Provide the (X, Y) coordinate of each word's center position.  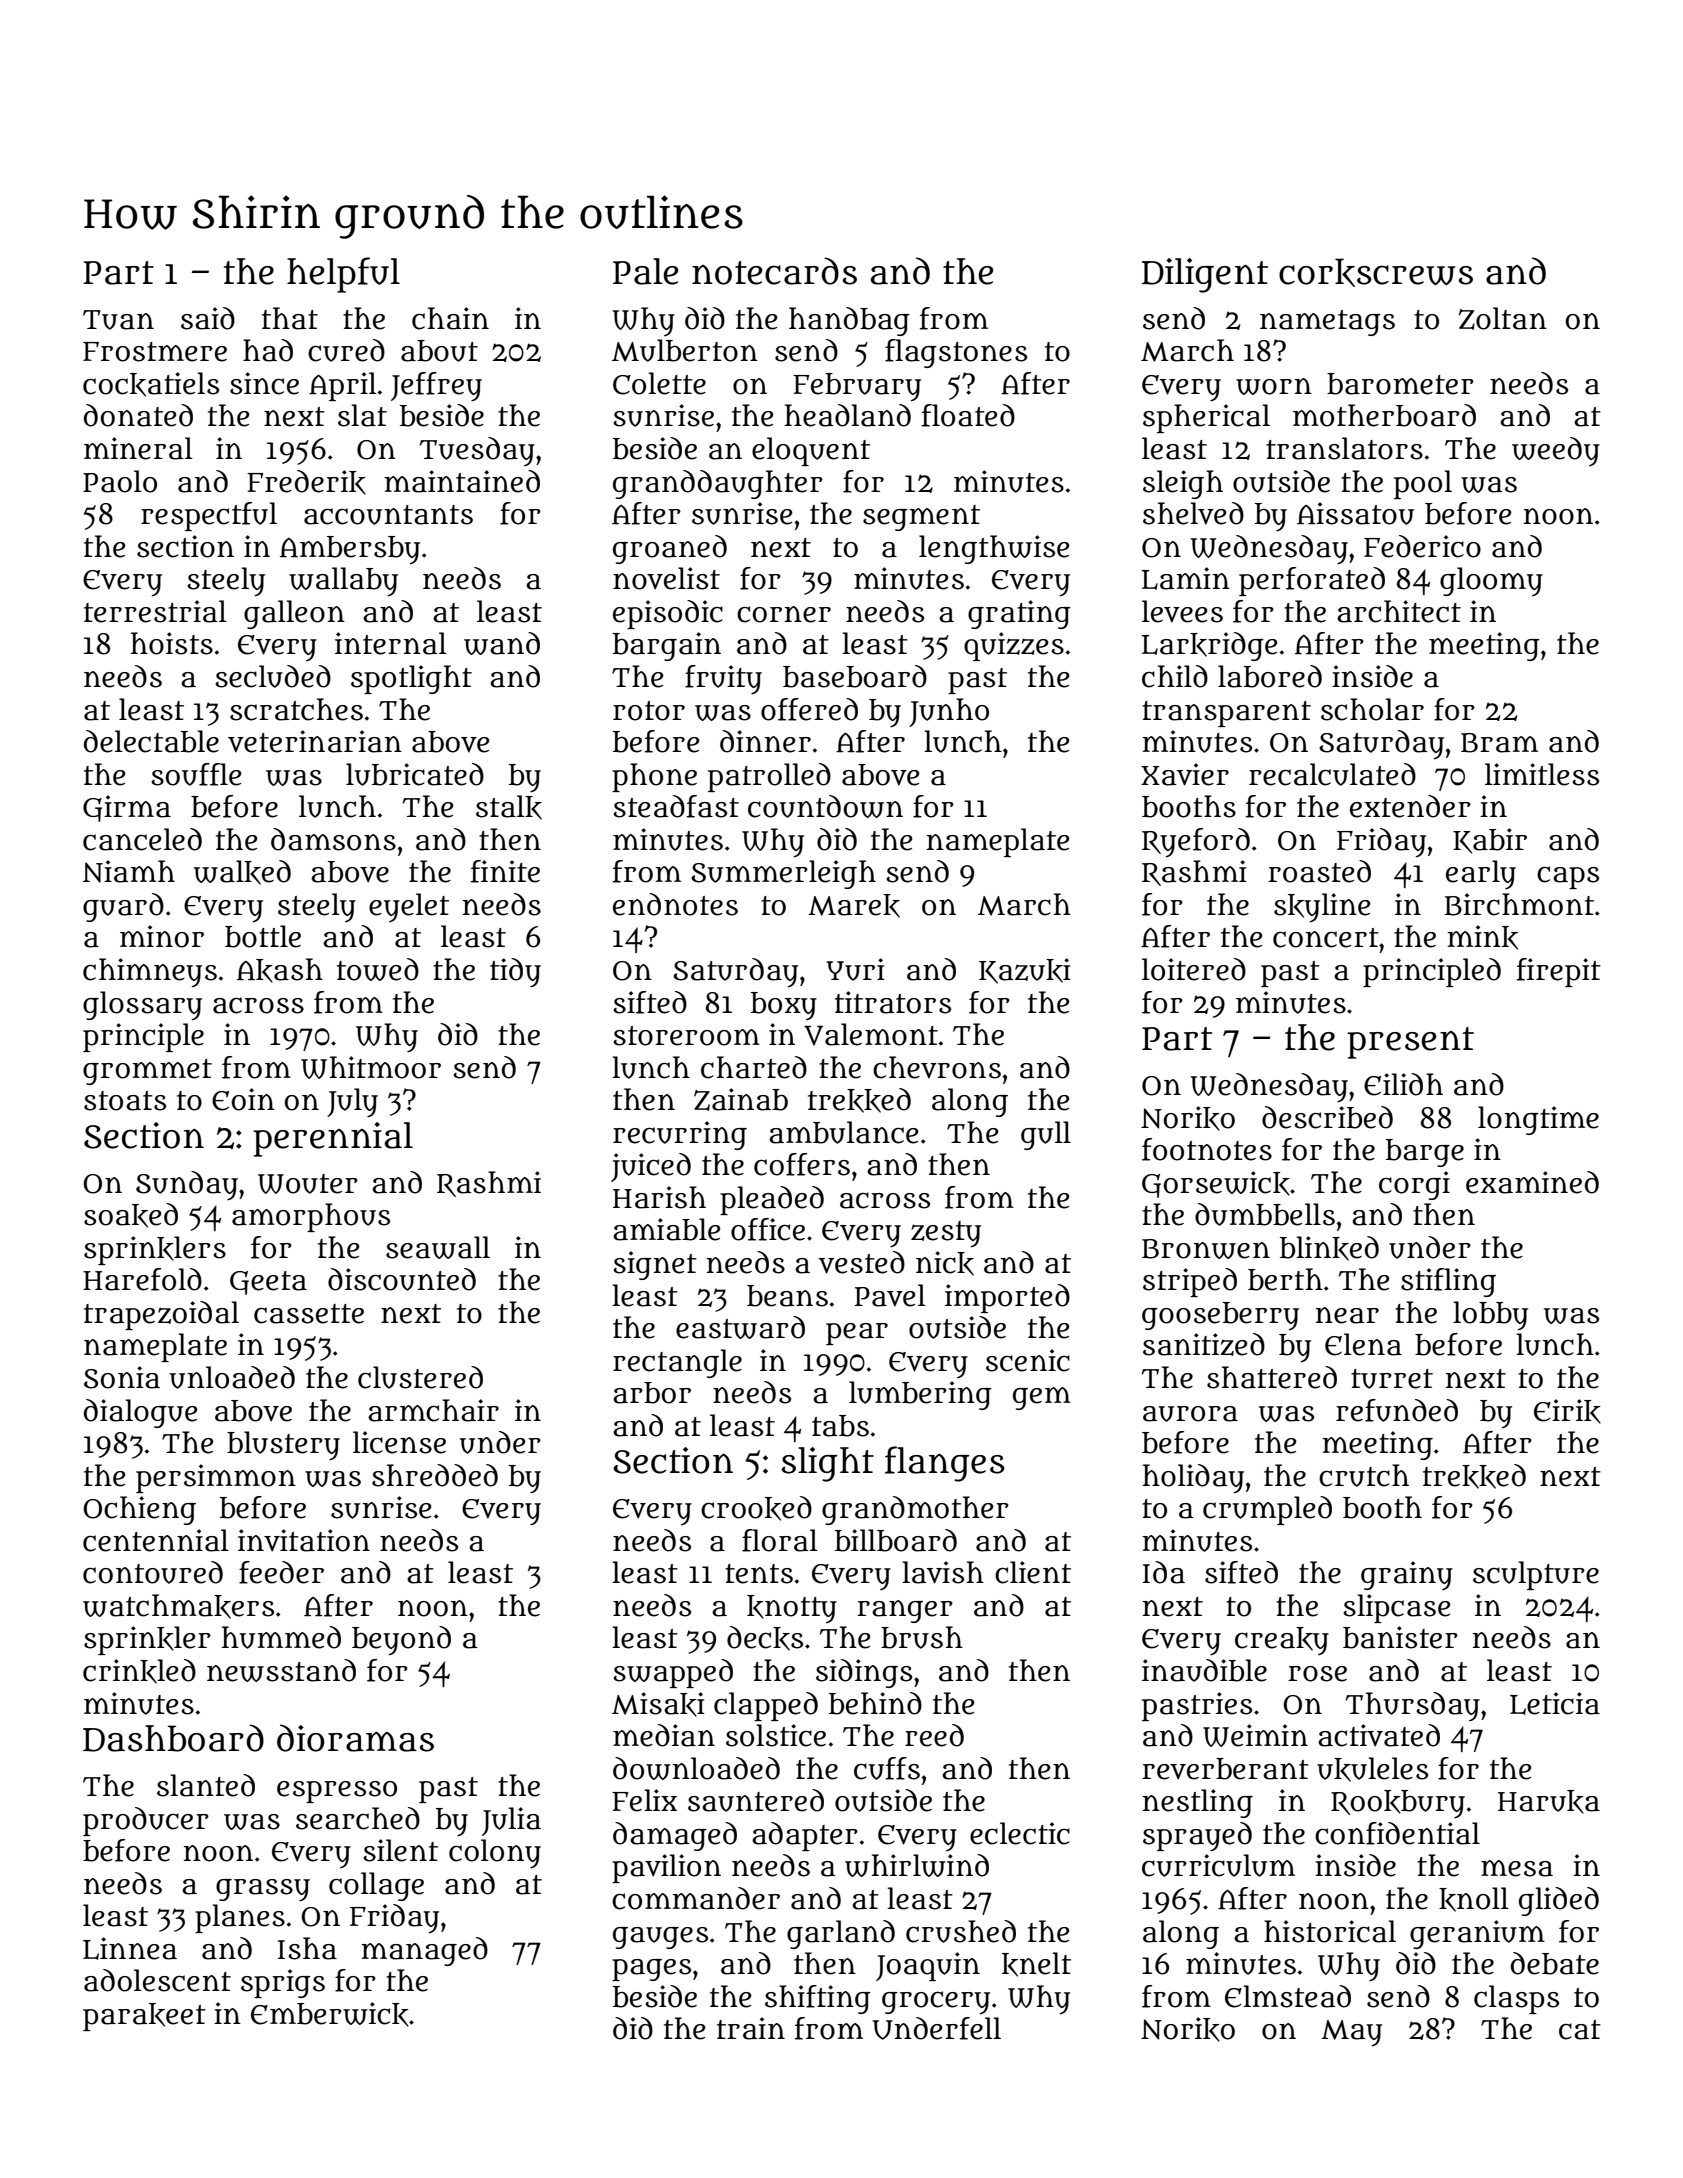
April (343, 386)
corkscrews (1376, 272)
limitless (1542, 774)
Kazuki (1025, 971)
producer (146, 1821)
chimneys (150, 973)
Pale (645, 271)
